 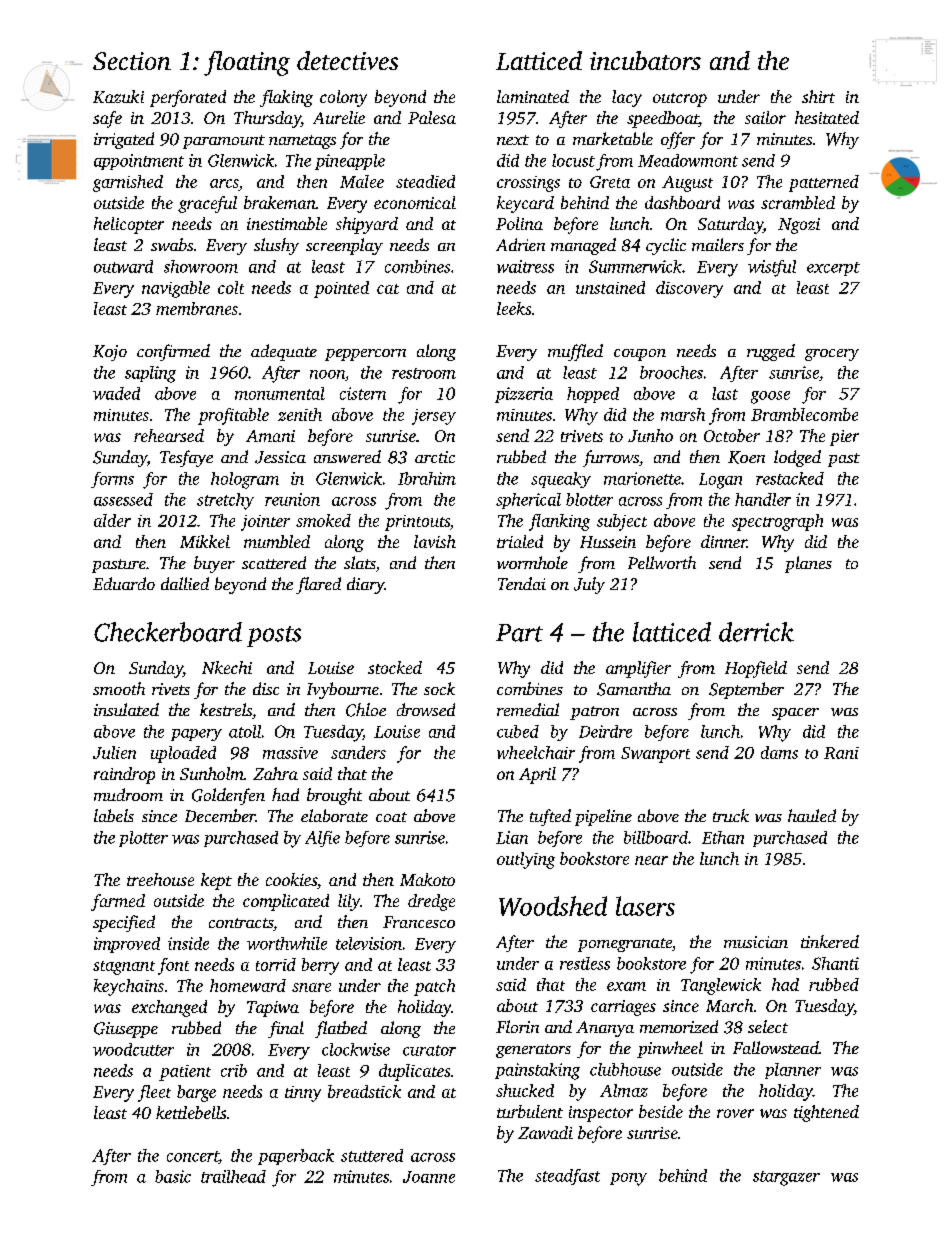 What do you see at coordinates (347, 60) in the document?
I see `detectives` at bounding box center [347, 60].
